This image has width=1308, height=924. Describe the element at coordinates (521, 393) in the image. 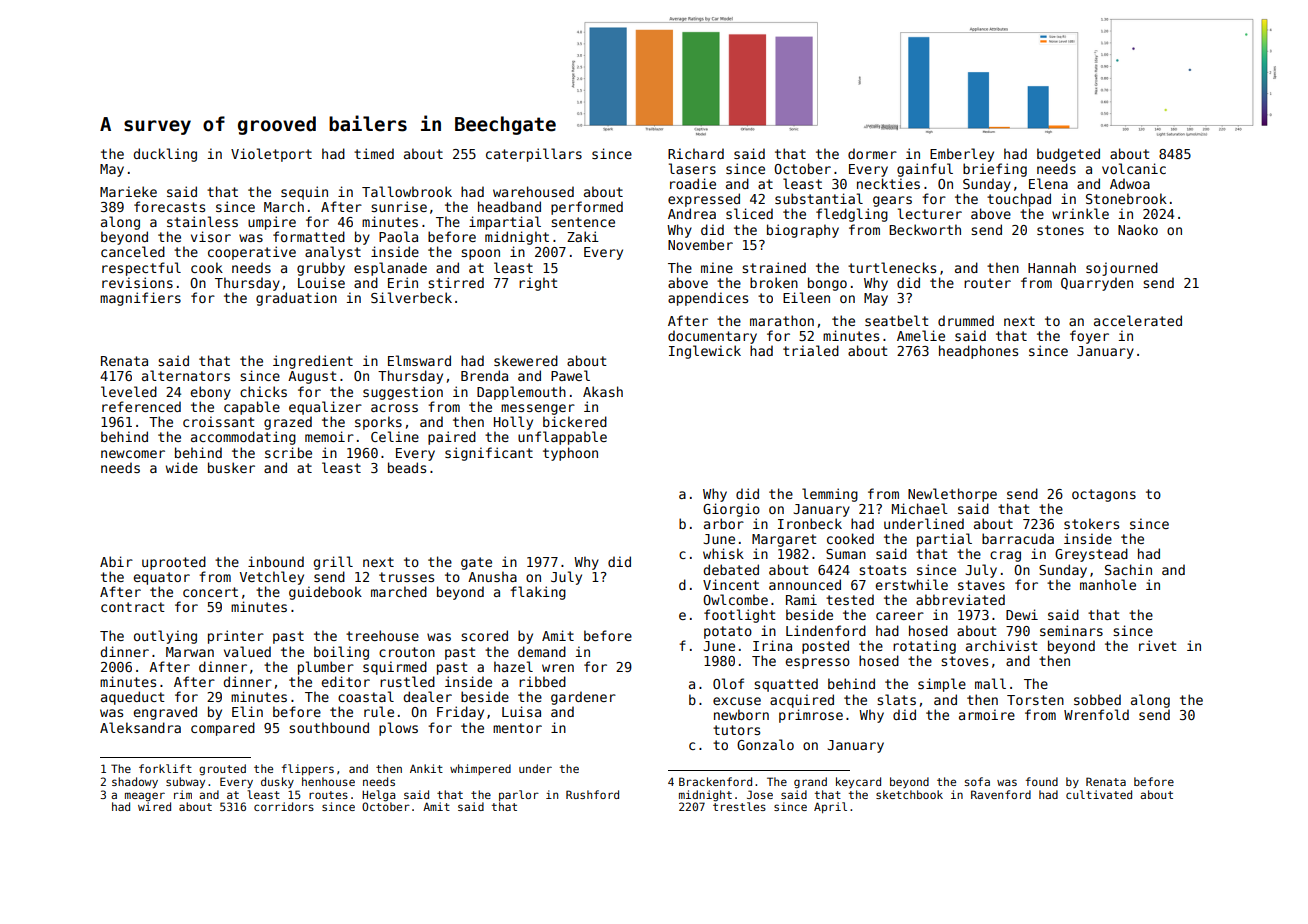

I see `Dapplemouth` at that location.
